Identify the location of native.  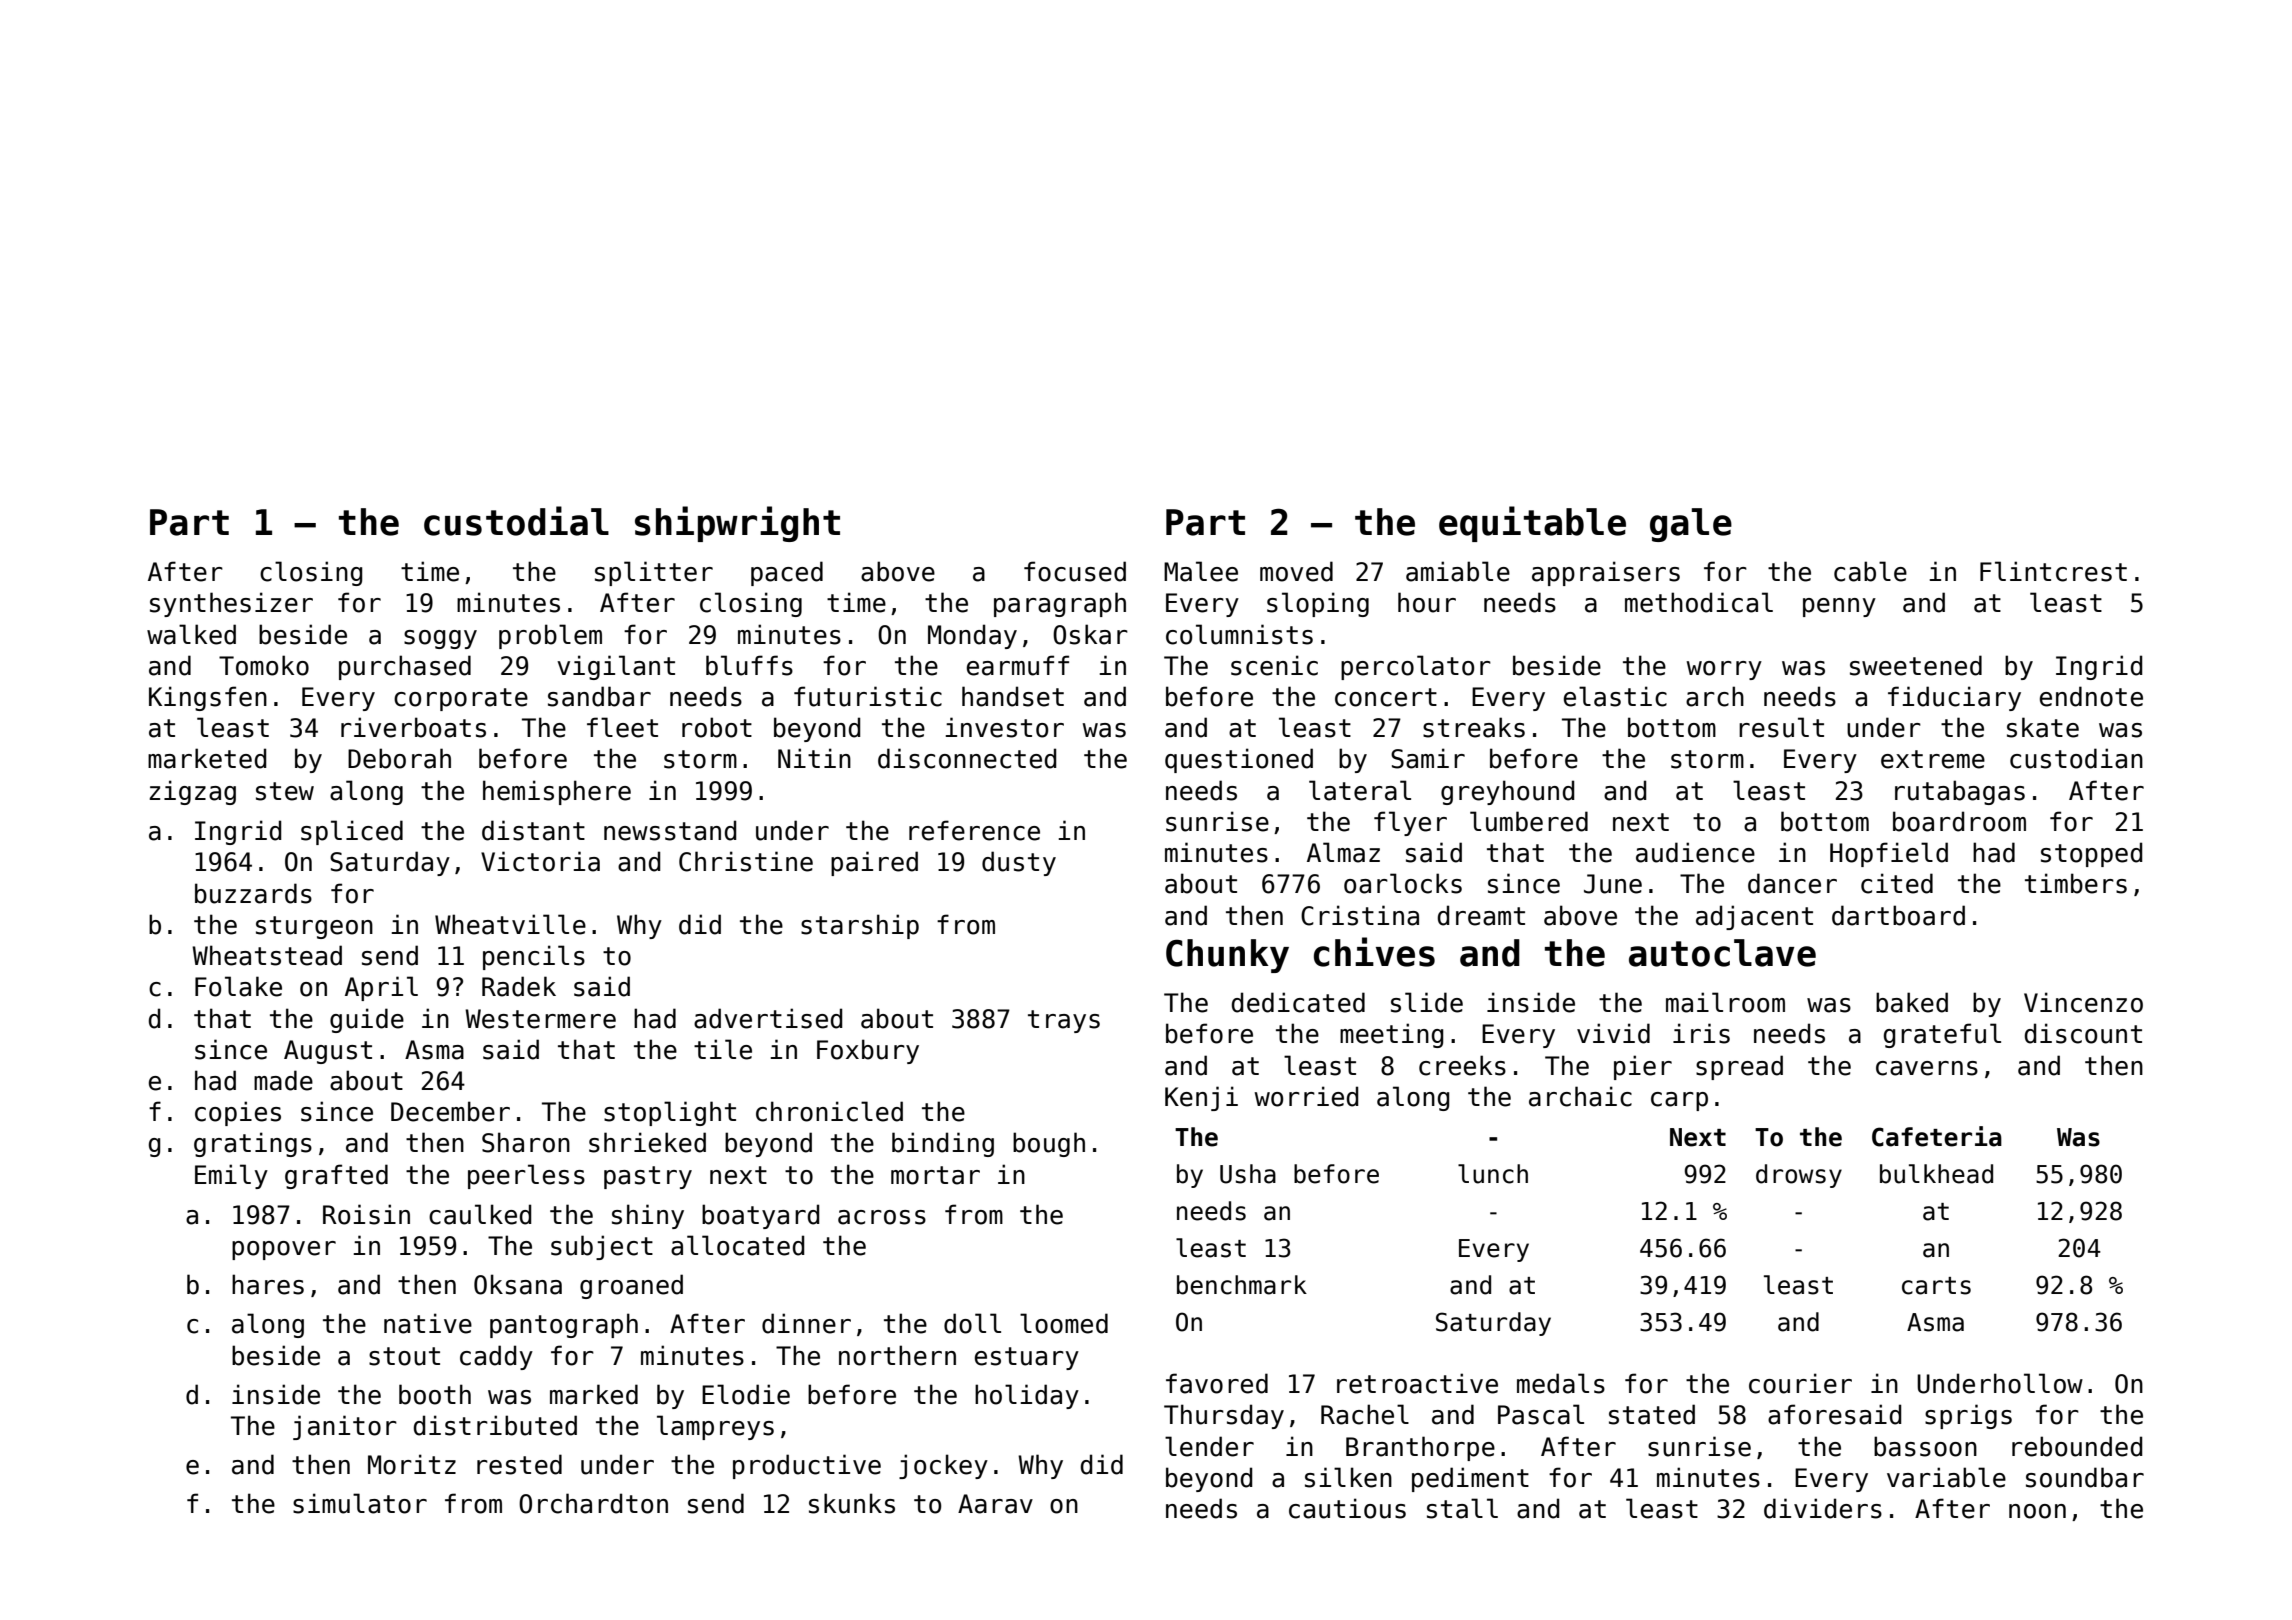
(428, 1323).
